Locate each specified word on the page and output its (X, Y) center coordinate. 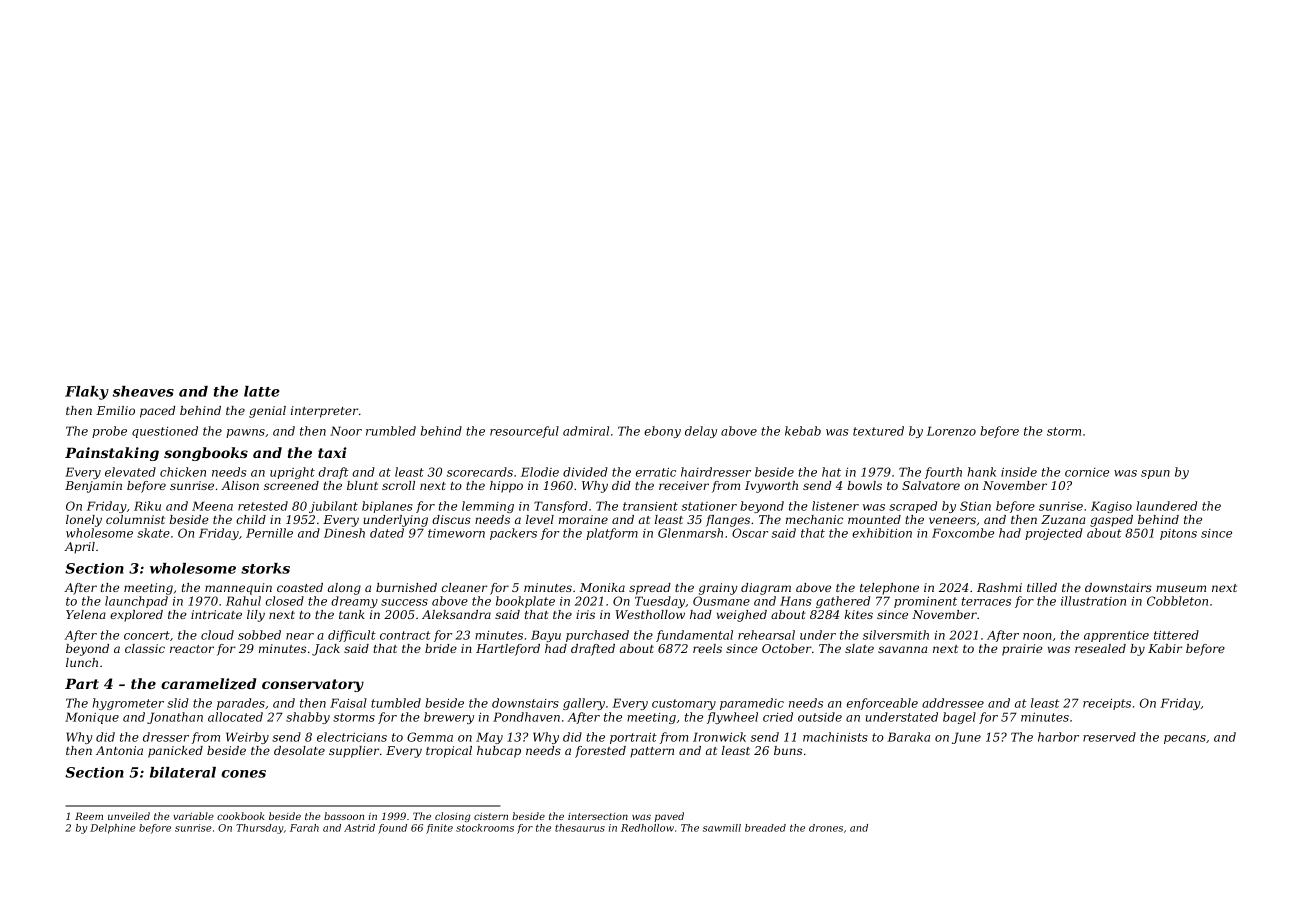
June (966, 738)
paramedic (752, 704)
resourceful (524, 432)
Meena (212, 506)
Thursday (260, 829)
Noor (346, 431)
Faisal (348, 703)
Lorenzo (951, 431)
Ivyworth (771, 487)
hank (982, 472)
